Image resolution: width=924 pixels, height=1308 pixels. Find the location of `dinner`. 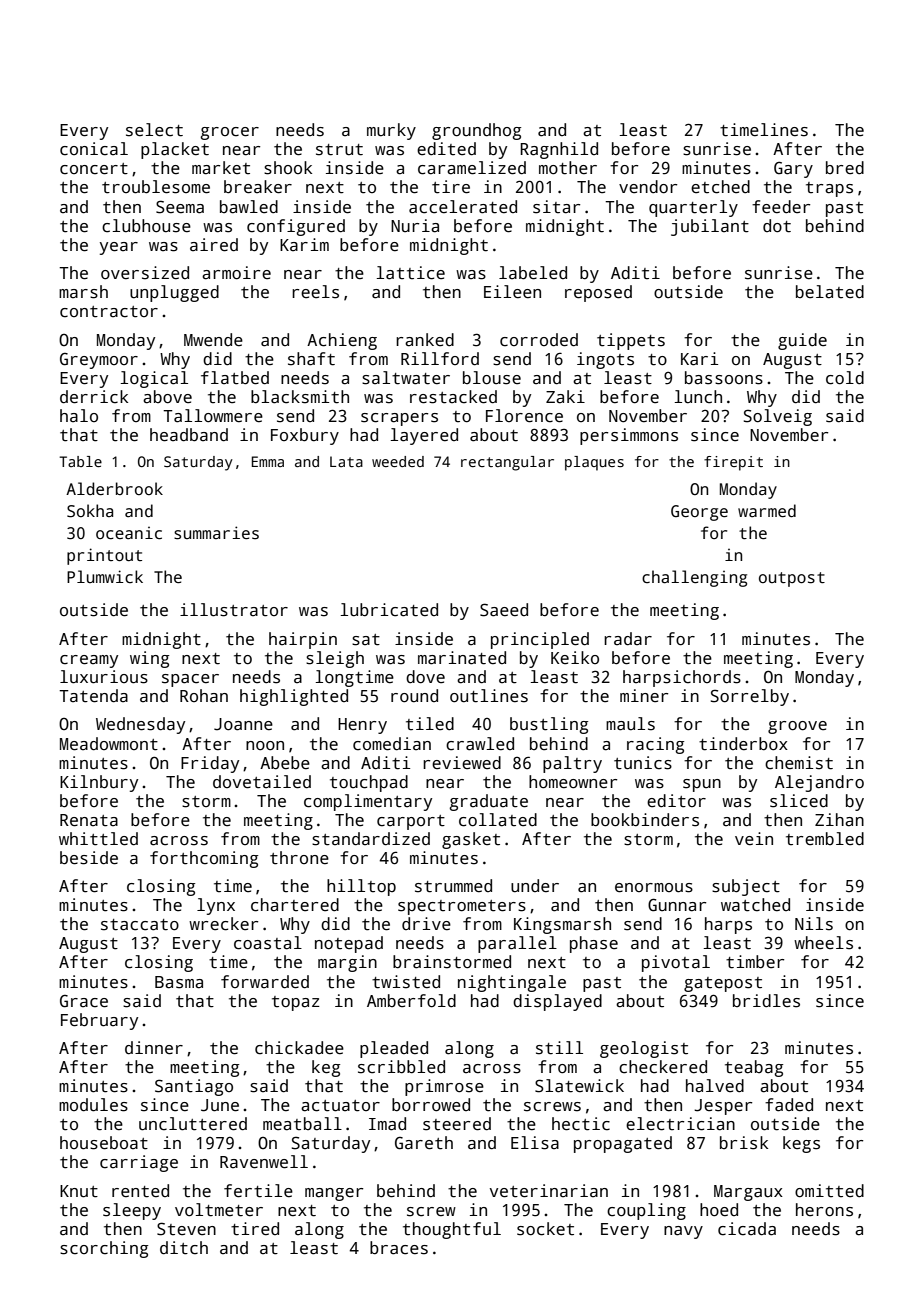

dinner is located at coordinates (154, 1048).
